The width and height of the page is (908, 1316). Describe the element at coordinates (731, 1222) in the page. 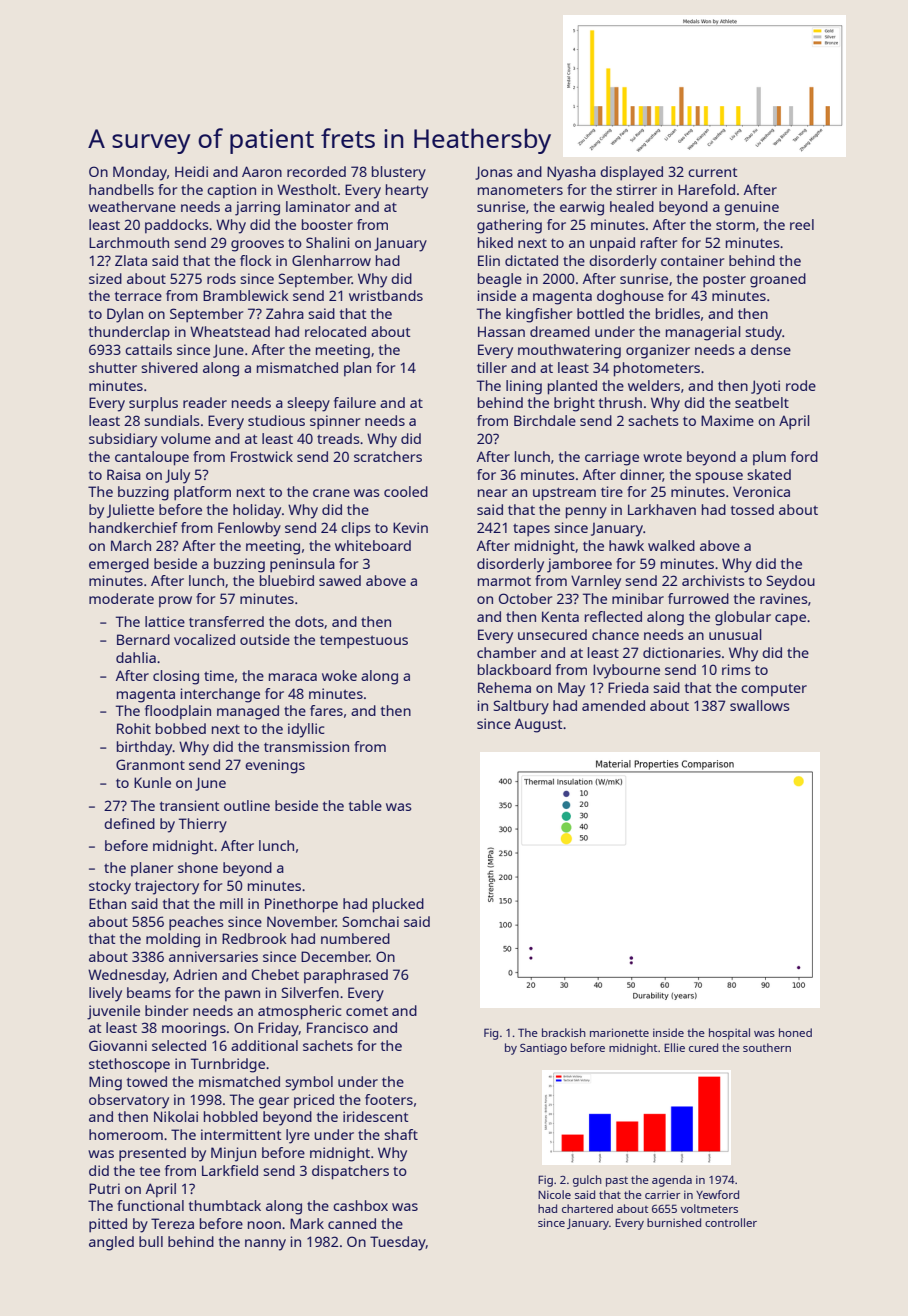

I see `controller` at that location.
